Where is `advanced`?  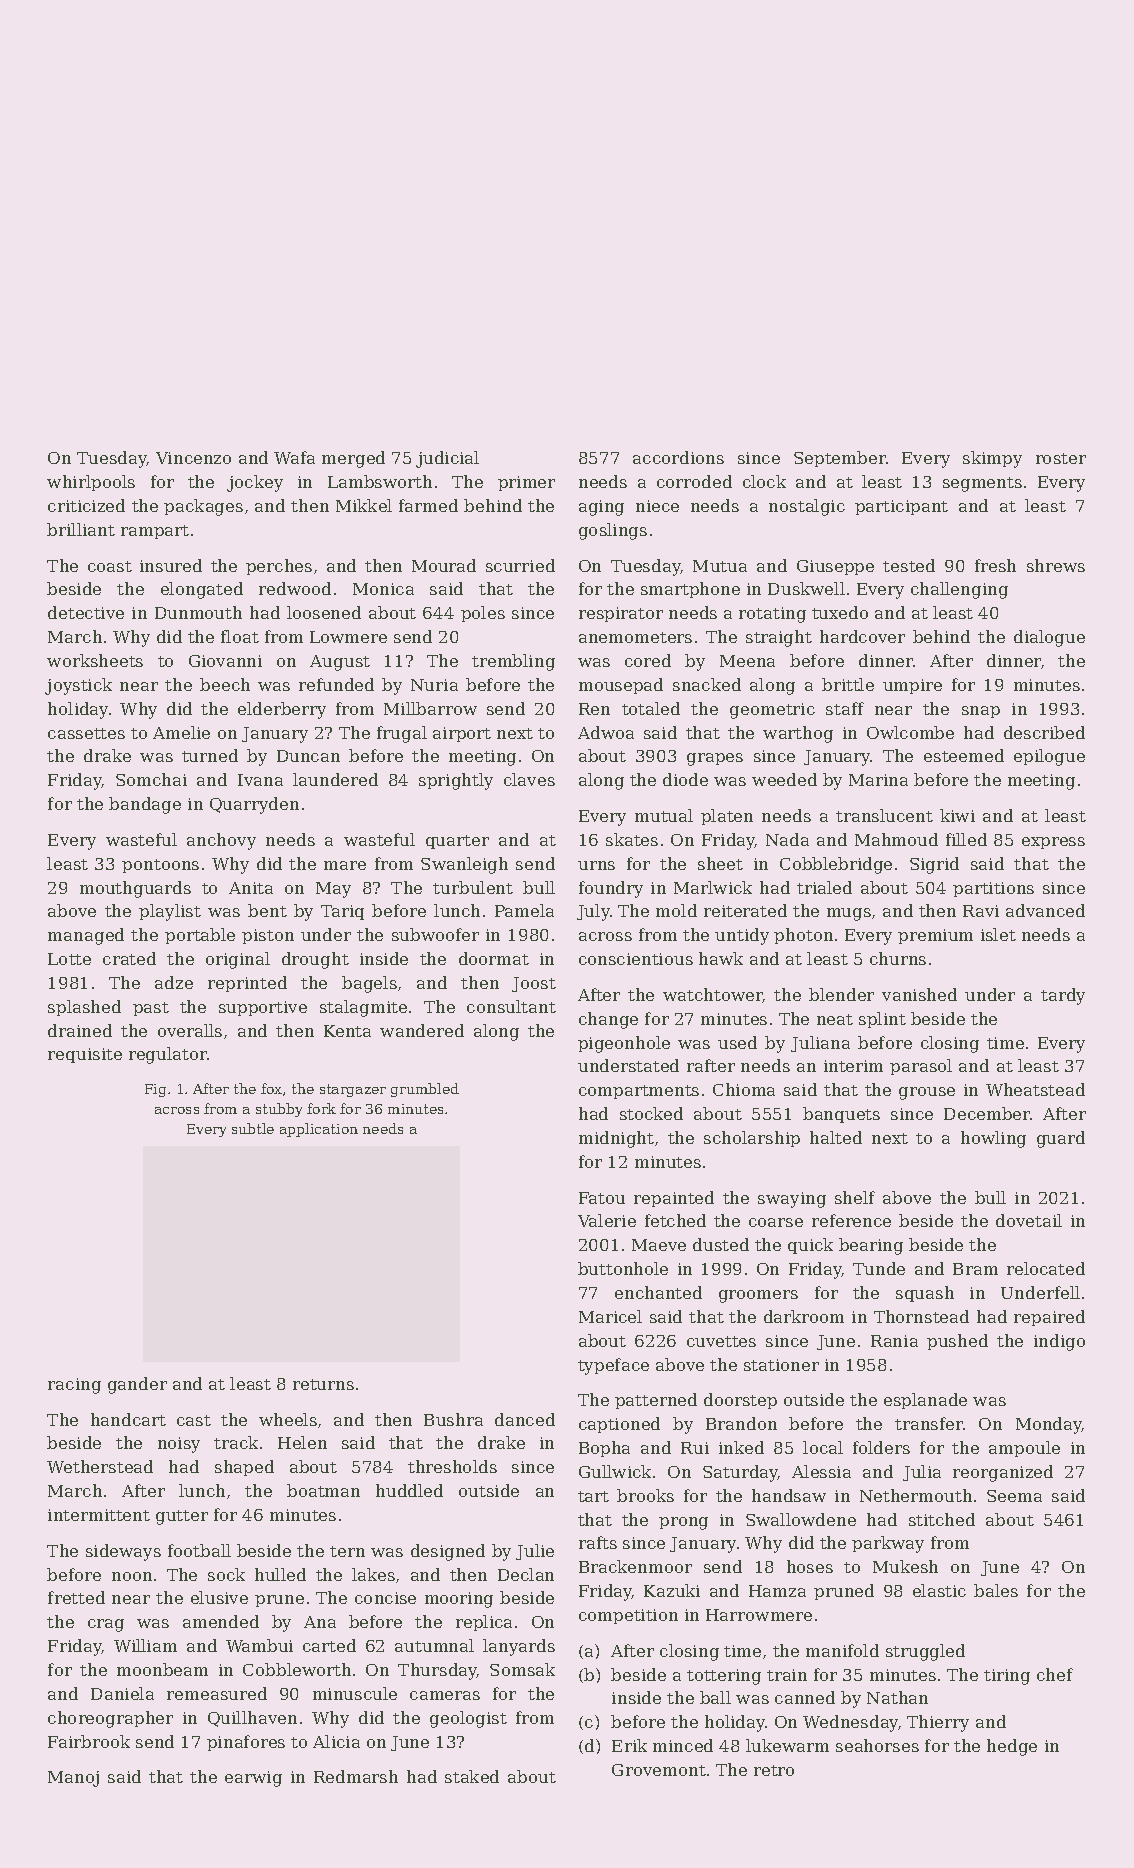
advanced is located at coordinates (1045, 910).
